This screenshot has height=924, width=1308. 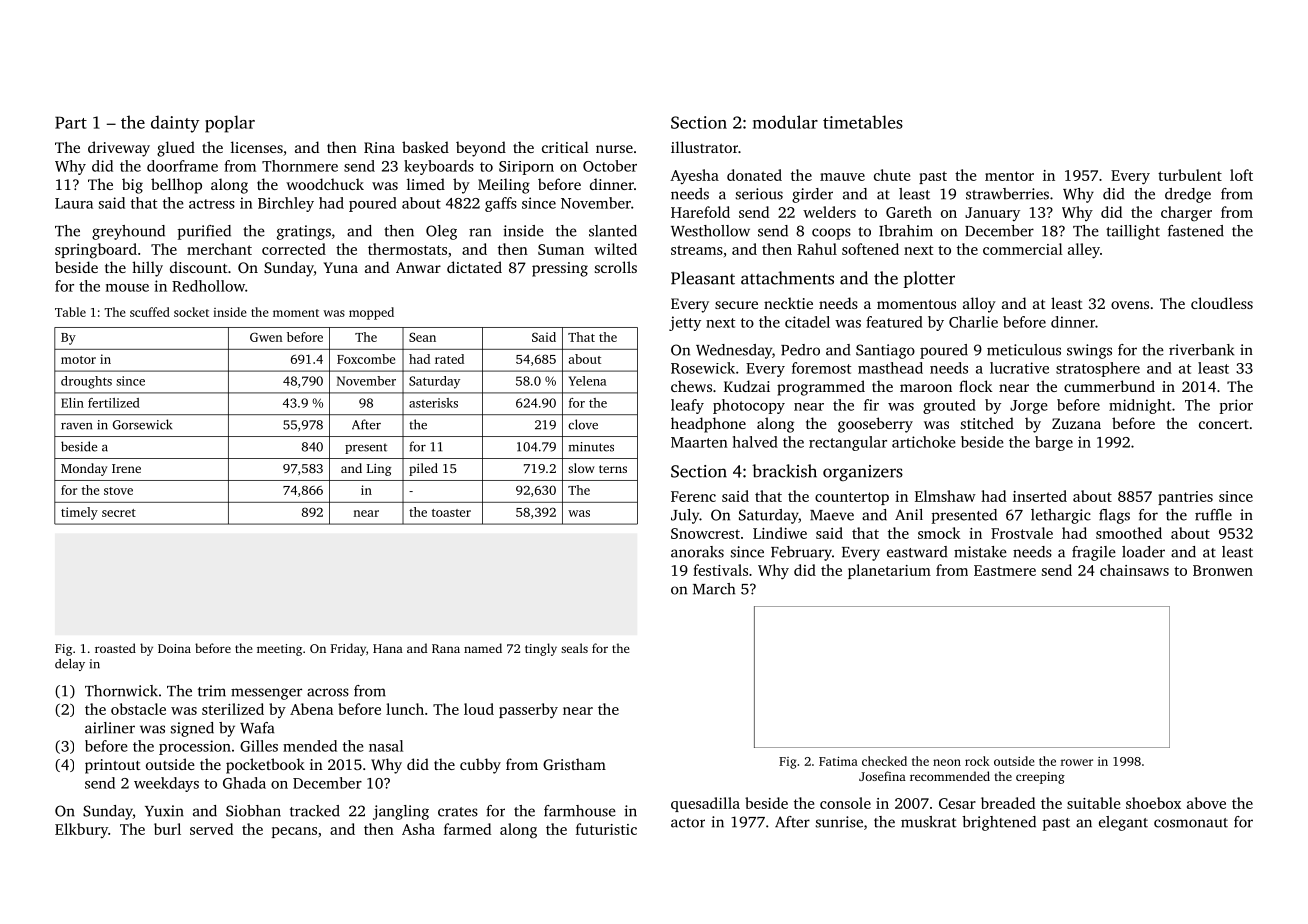 What do you see at coordinates (265, 766) in the screenshot?
I see `pocketbook` at bounding box center [265, 766].
